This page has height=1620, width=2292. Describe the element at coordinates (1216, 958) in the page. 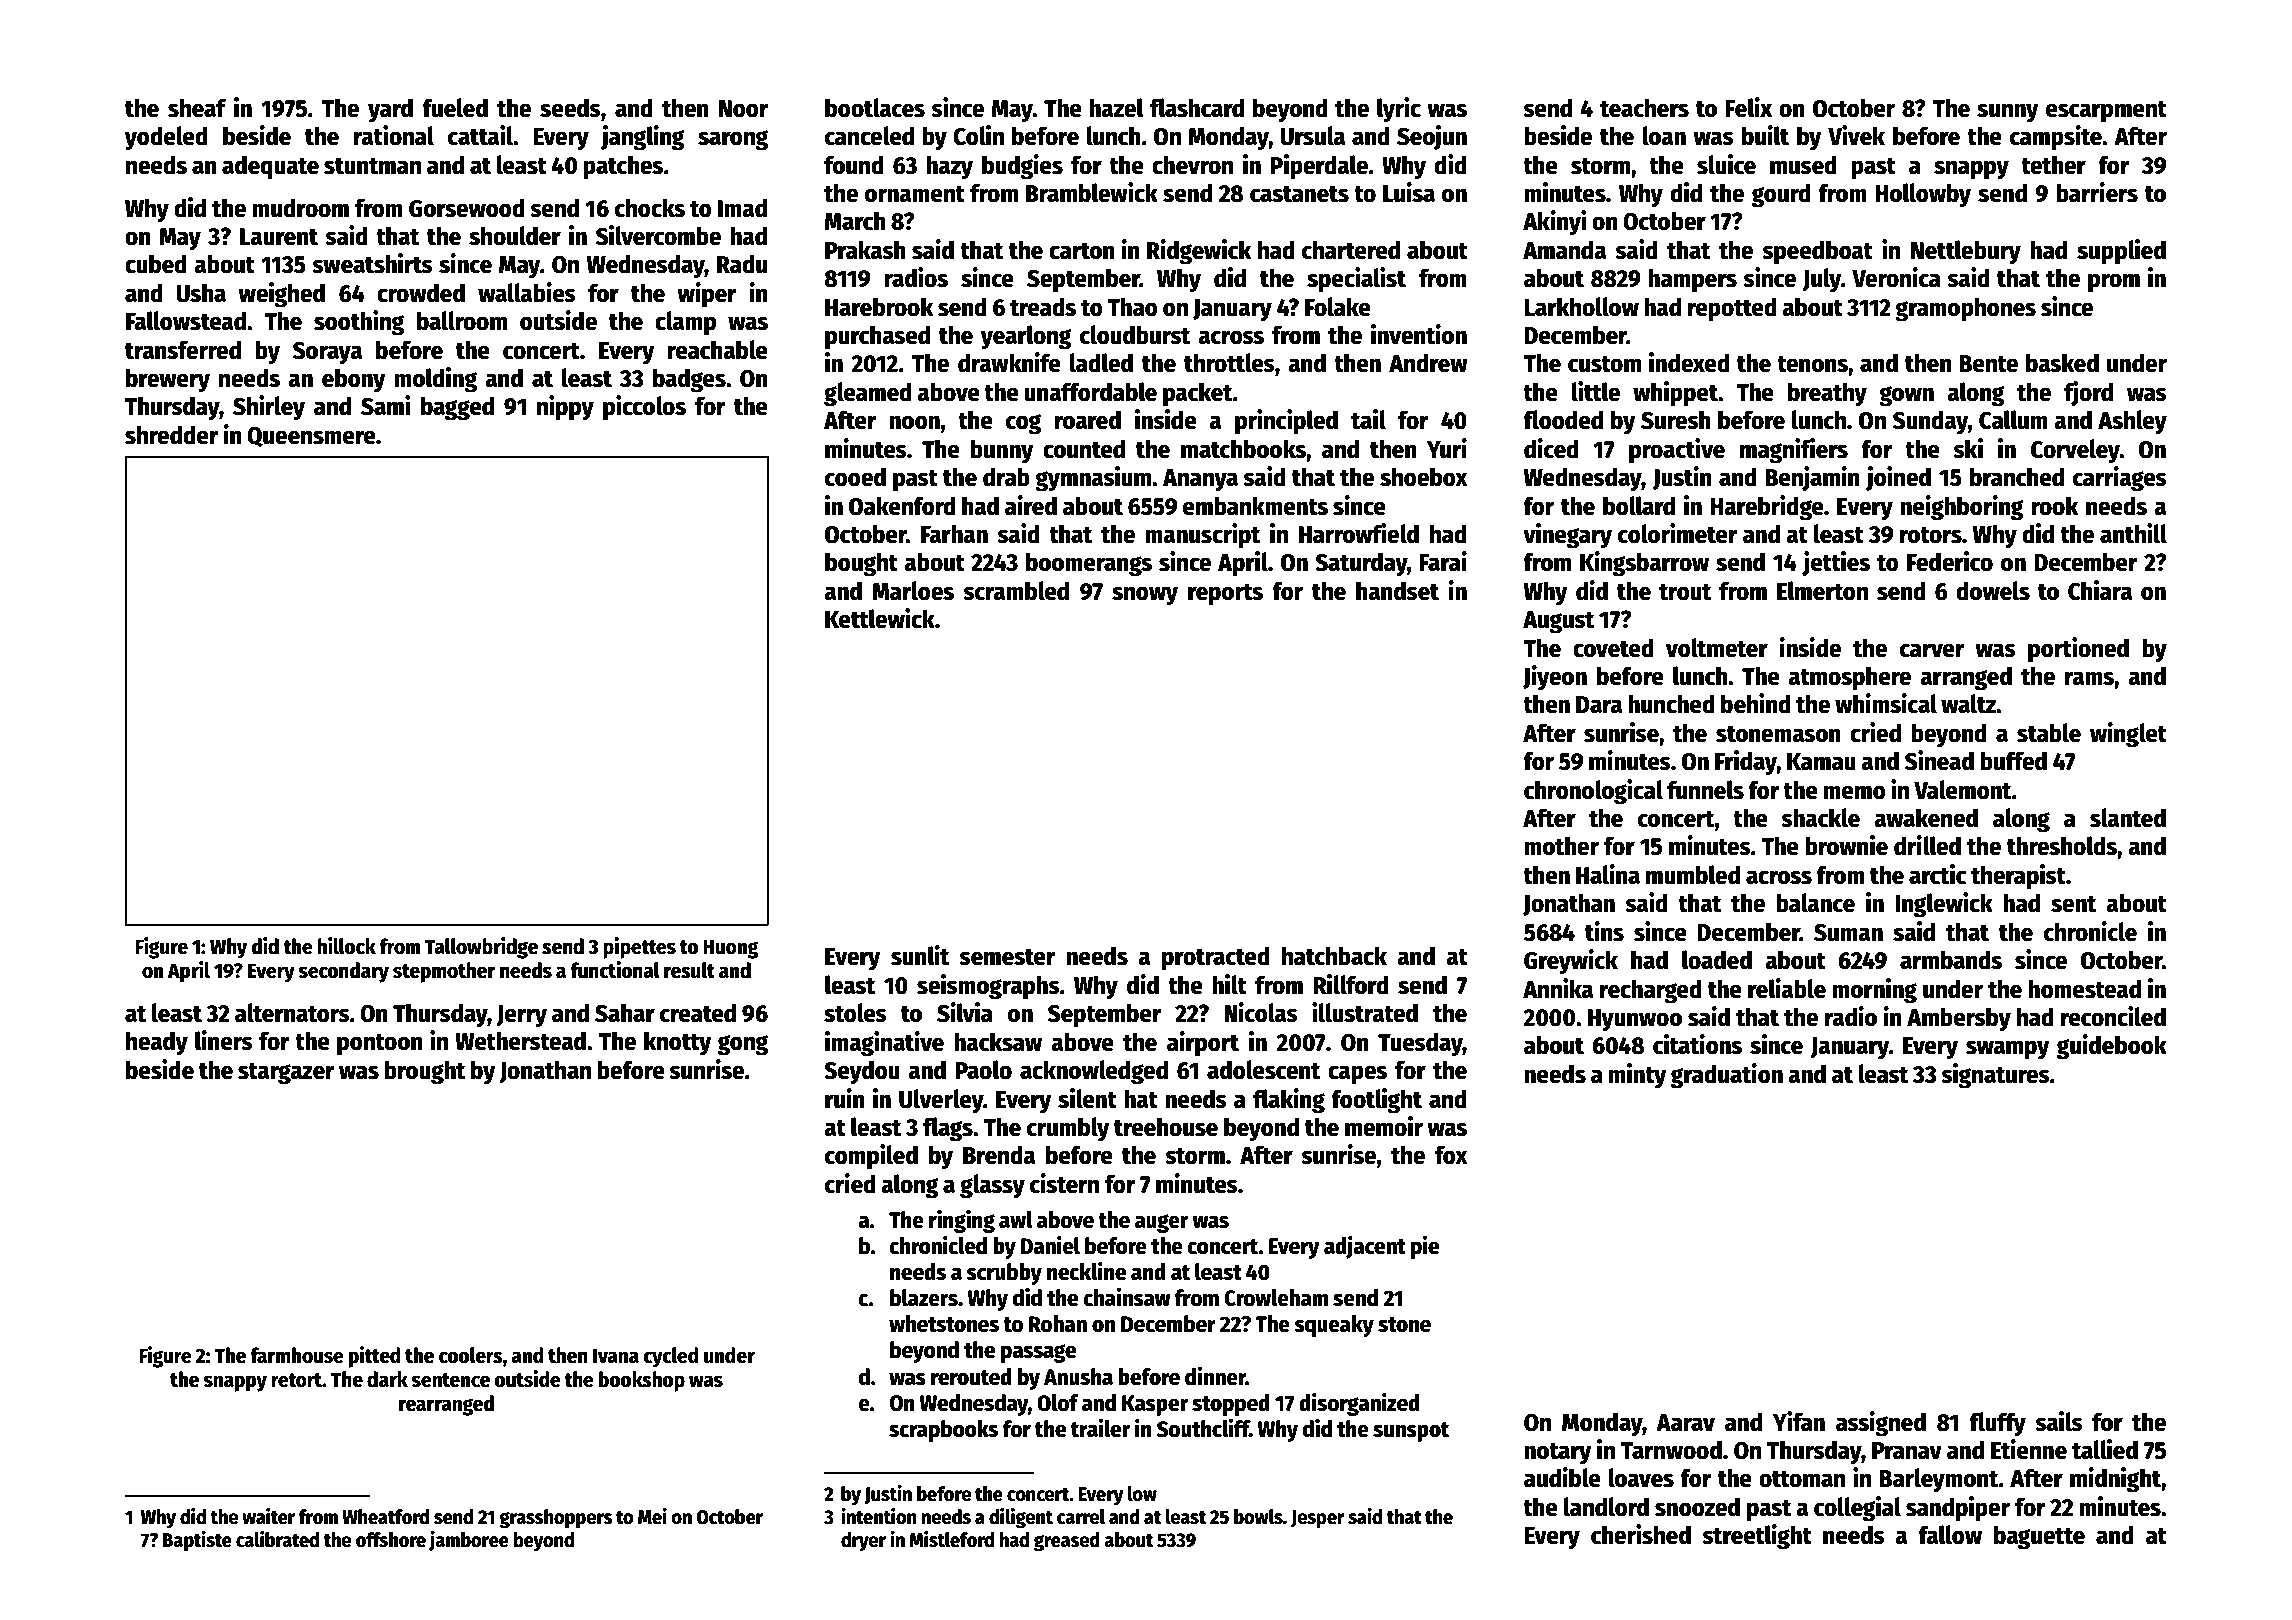

I see `protracted` at that location.
